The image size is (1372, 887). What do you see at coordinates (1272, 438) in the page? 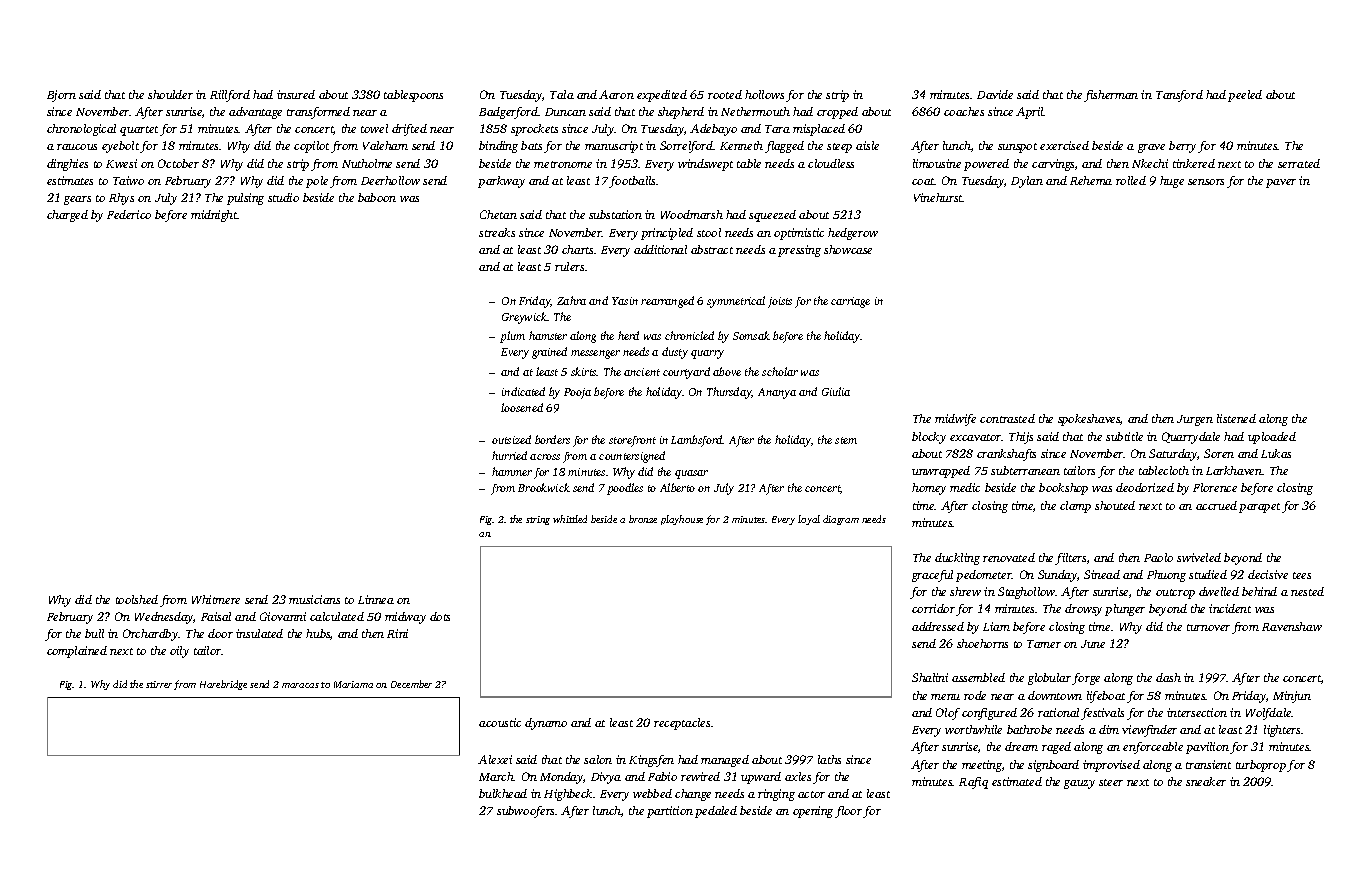
I see `uploaded` at bounding box center [1272, 438].
